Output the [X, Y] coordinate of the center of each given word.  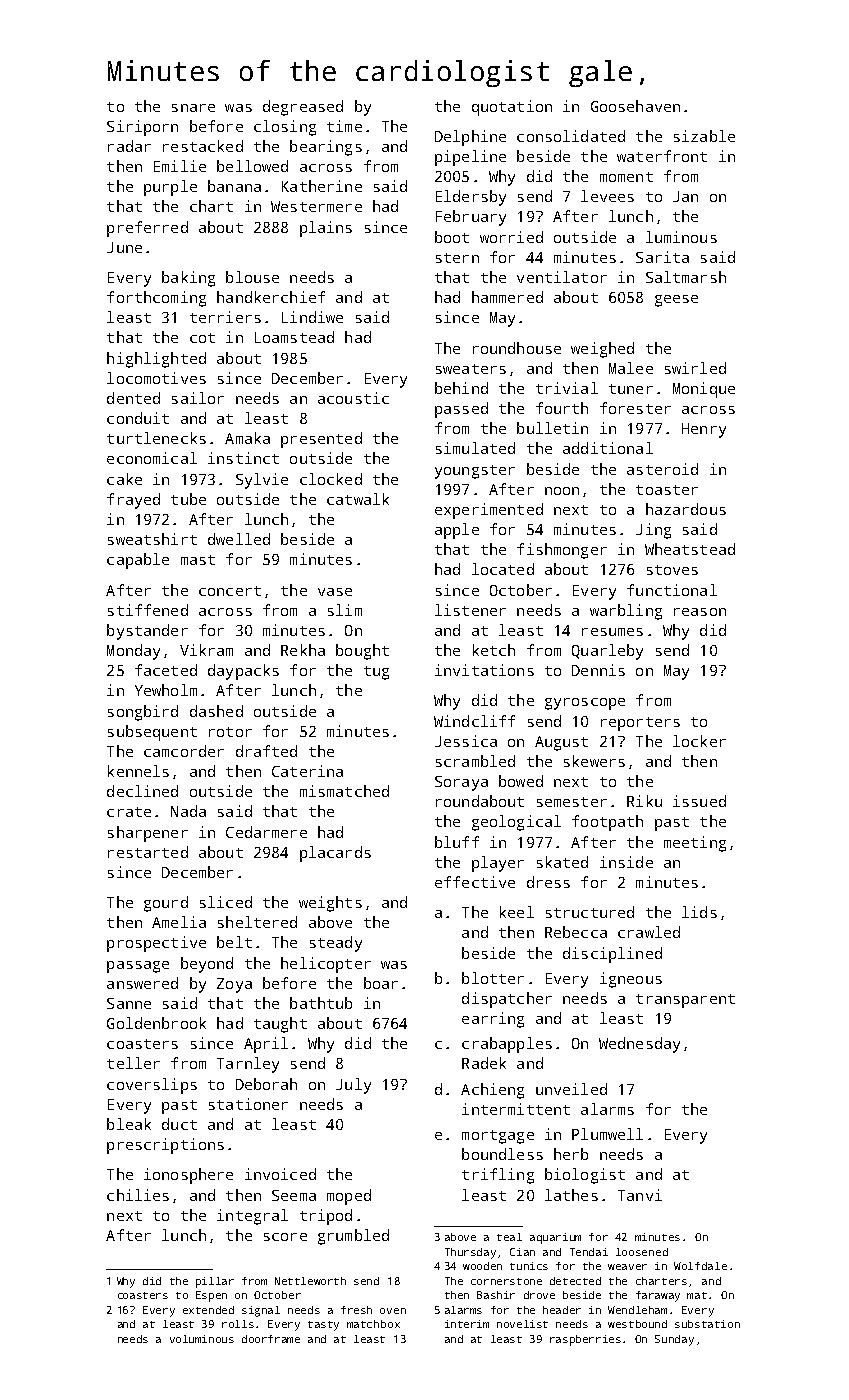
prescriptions [165, 1146]
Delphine [470, 138]
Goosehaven [635, 106]
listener [470, 610]
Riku [644, 801]
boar [381, 983]
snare [193, 108]
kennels [138, 771]
